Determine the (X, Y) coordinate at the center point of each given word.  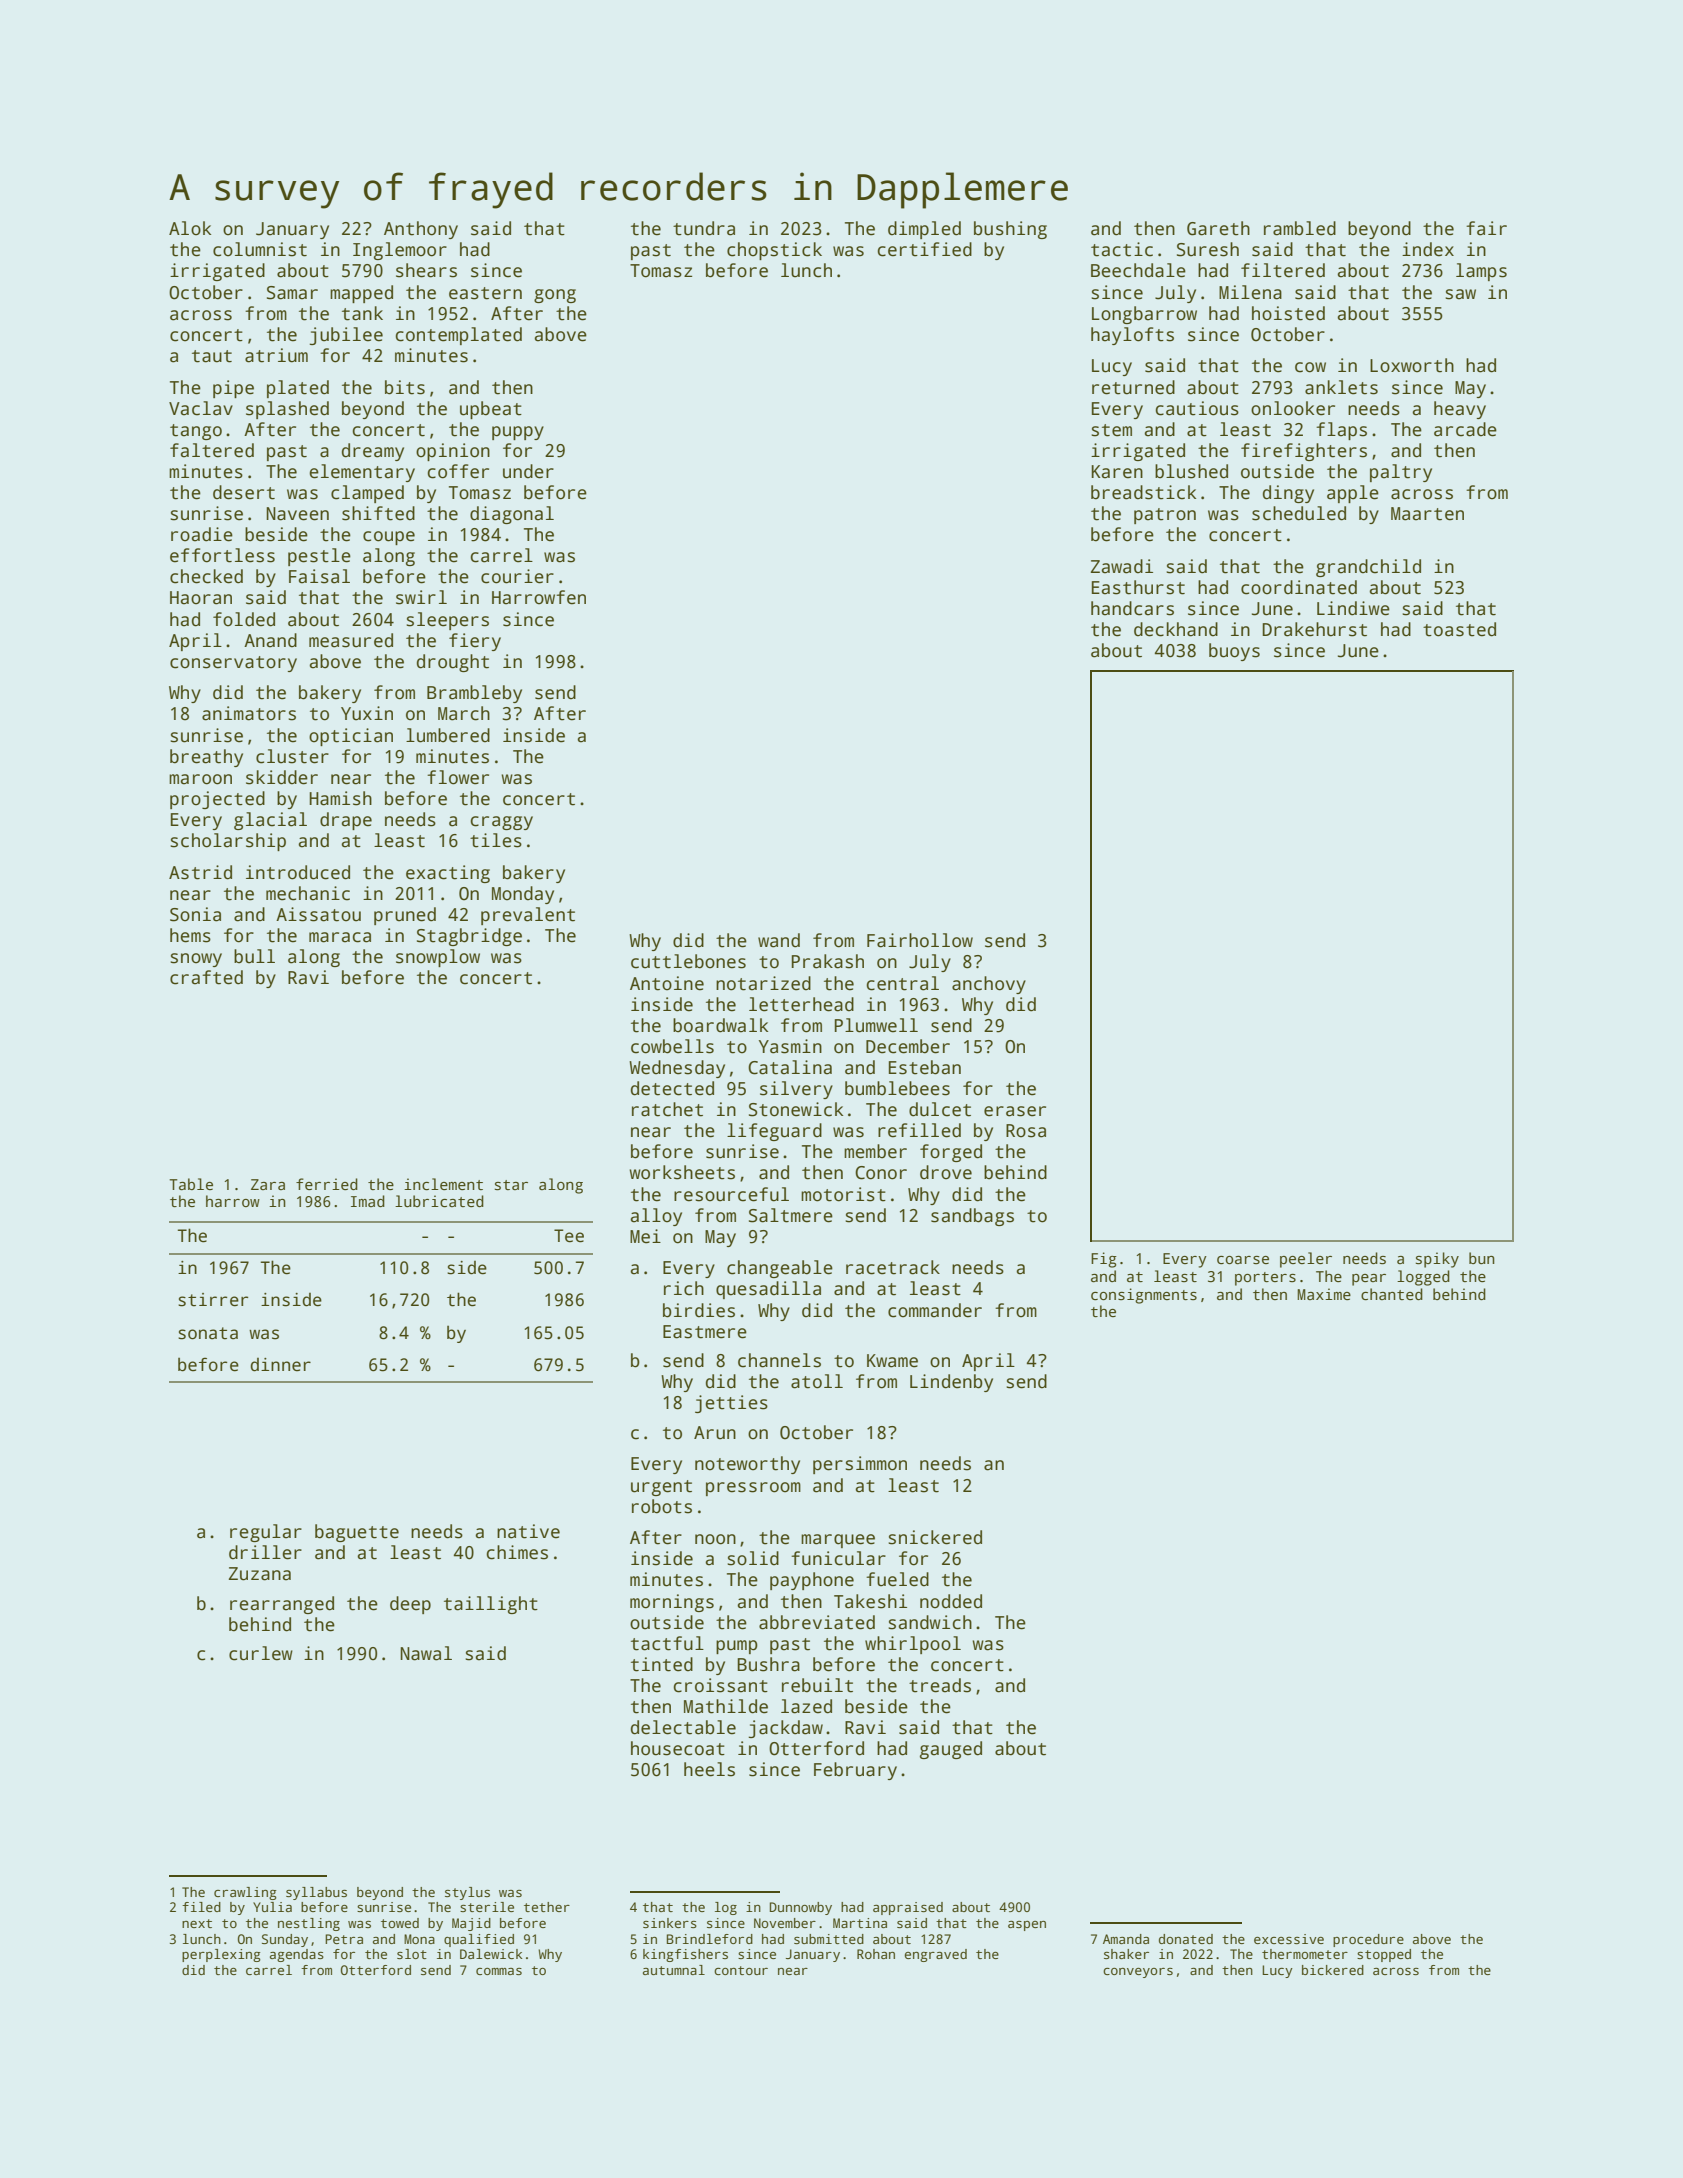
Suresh (1208, 249)
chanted (1392, 1294)
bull (254, 956)
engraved (936, 1955)
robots (662, 1506)
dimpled (924, 230)
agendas (297, 1955)
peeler (1306, 1260)
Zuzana (260, 1574)
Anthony (421, 230)
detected (672, 1088)
